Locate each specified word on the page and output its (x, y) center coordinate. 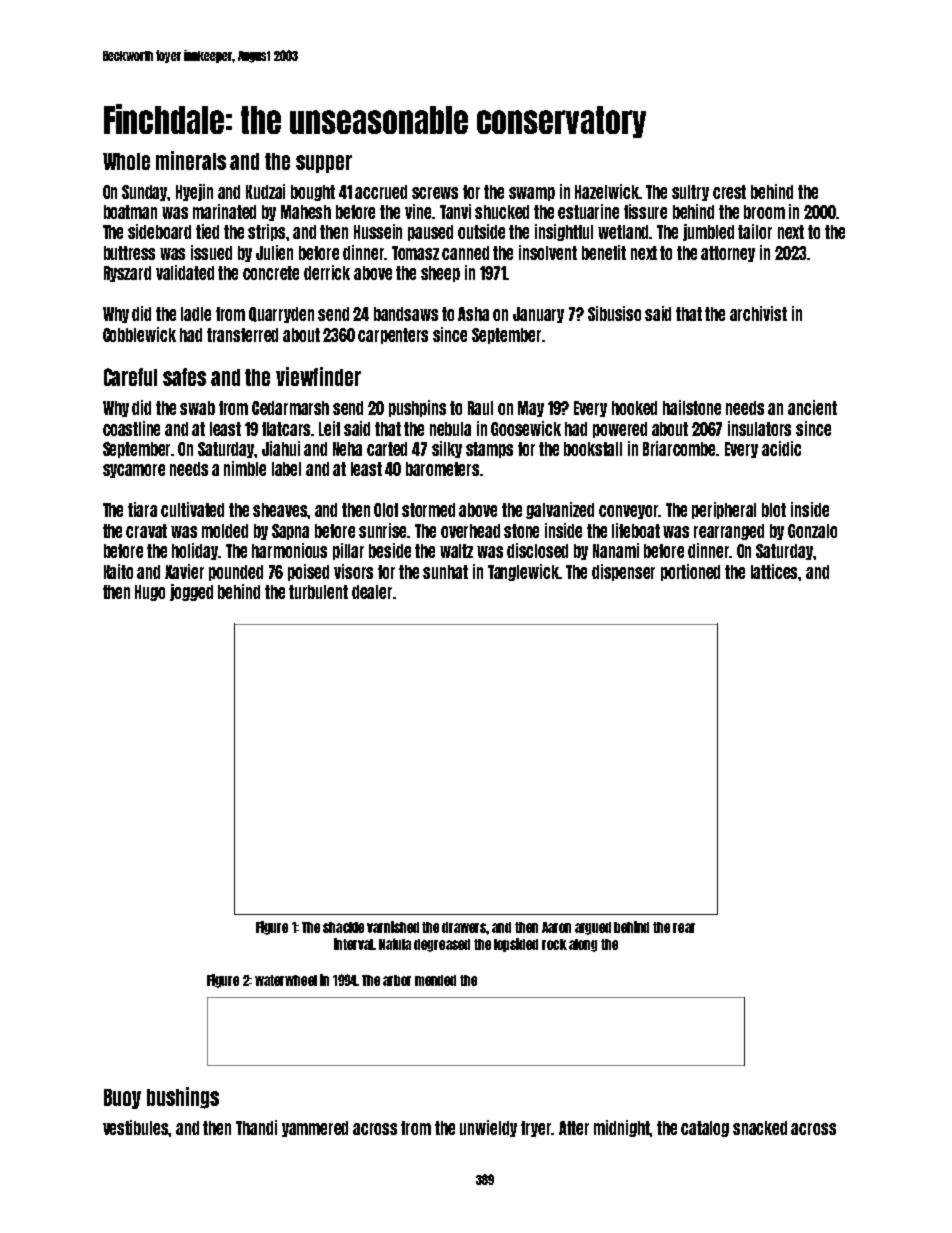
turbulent (318, 592)
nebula (450, 429)
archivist (758, 313)
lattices (775, 571)
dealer (372, 592)
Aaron (556, 927)
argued (593, 928)
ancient (812, 407)
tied (207, 231)
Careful (130, 377)
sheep (440, 274)
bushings (183, 1098)
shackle (343, 927)
